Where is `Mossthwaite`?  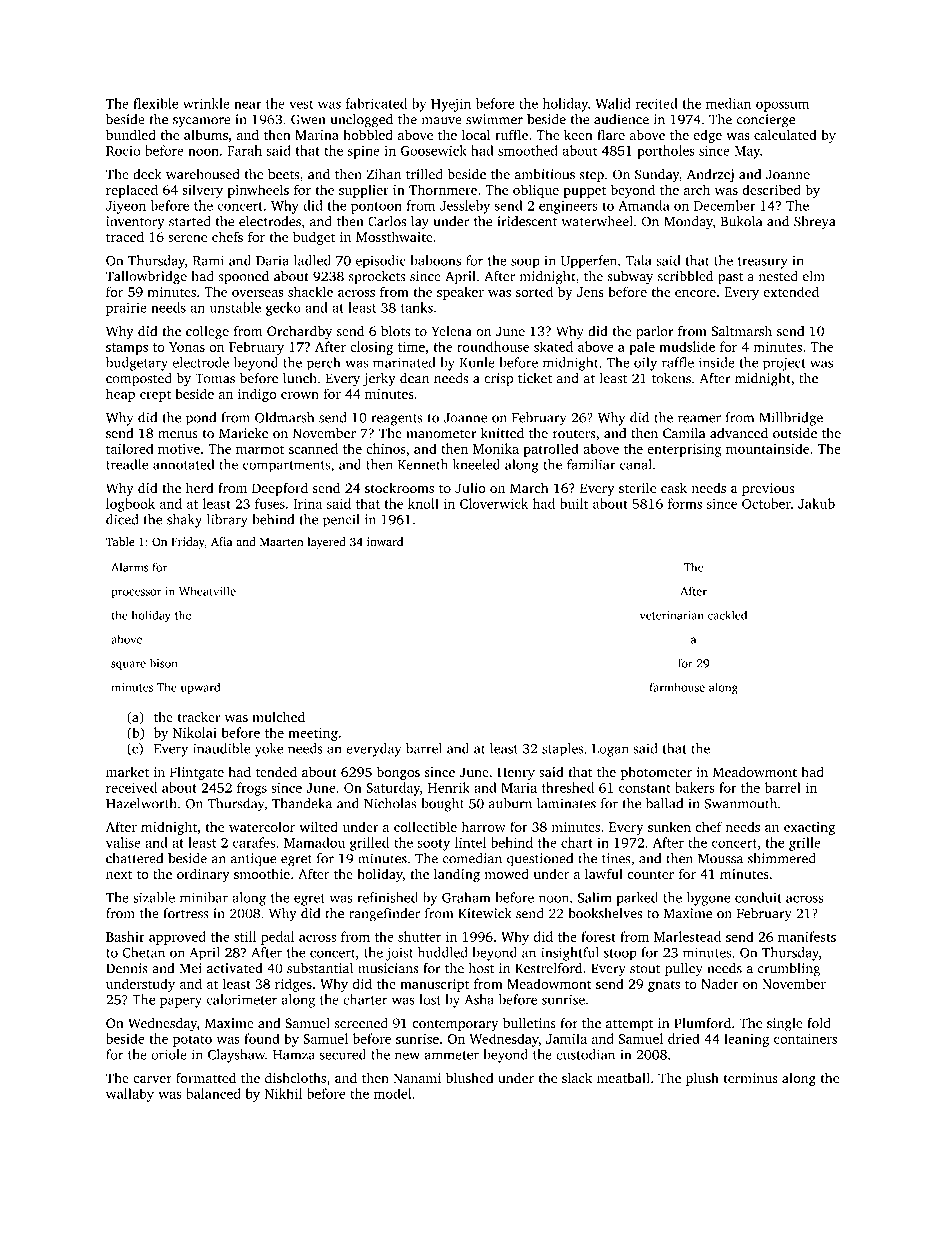 Mossthwaite is located at coordinates (394, 236).
